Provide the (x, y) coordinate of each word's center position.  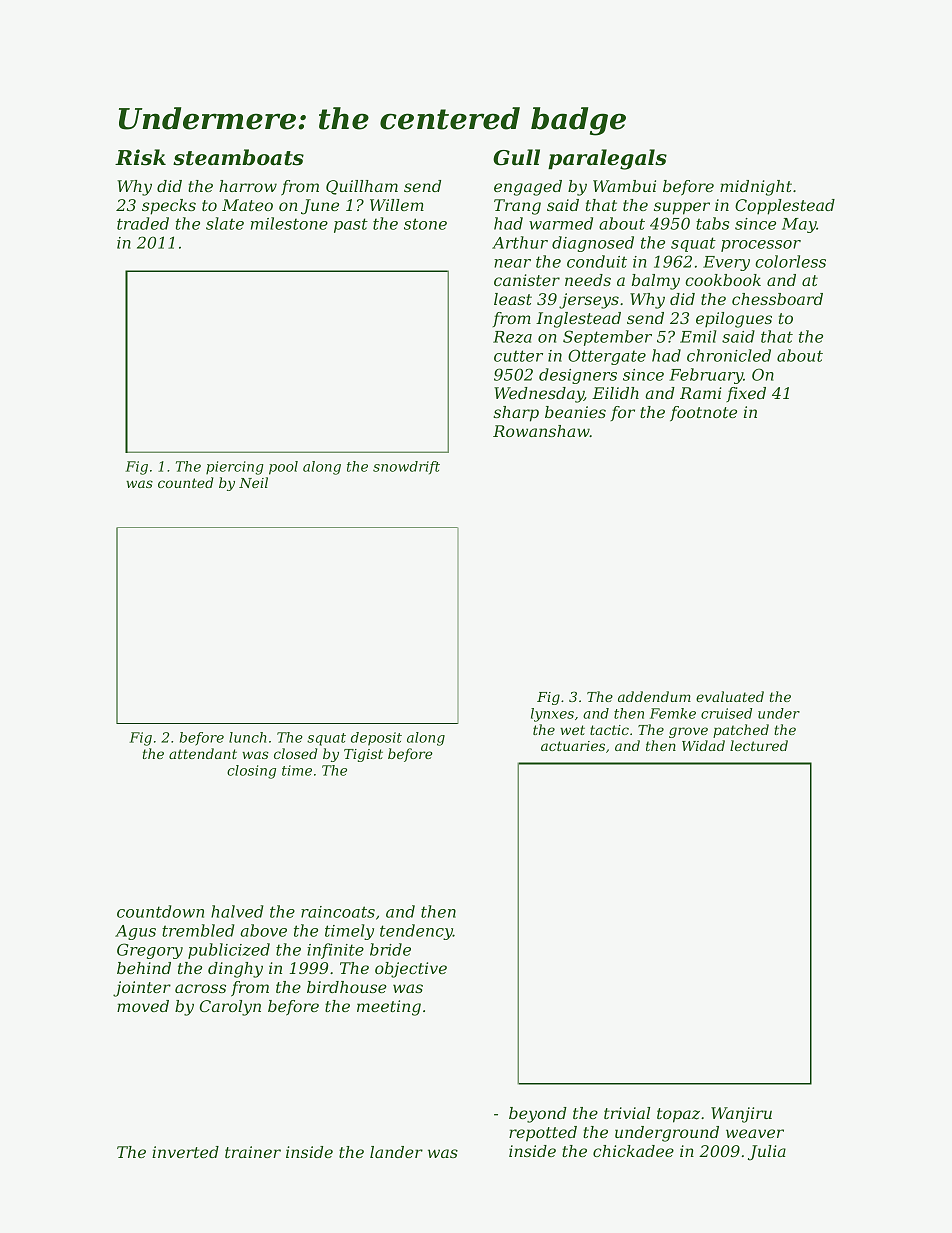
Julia (767, 1153)
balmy (656, 282)
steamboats (238, 157)
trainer (253, 1152)
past (351, 225)
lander (396, 1152)
